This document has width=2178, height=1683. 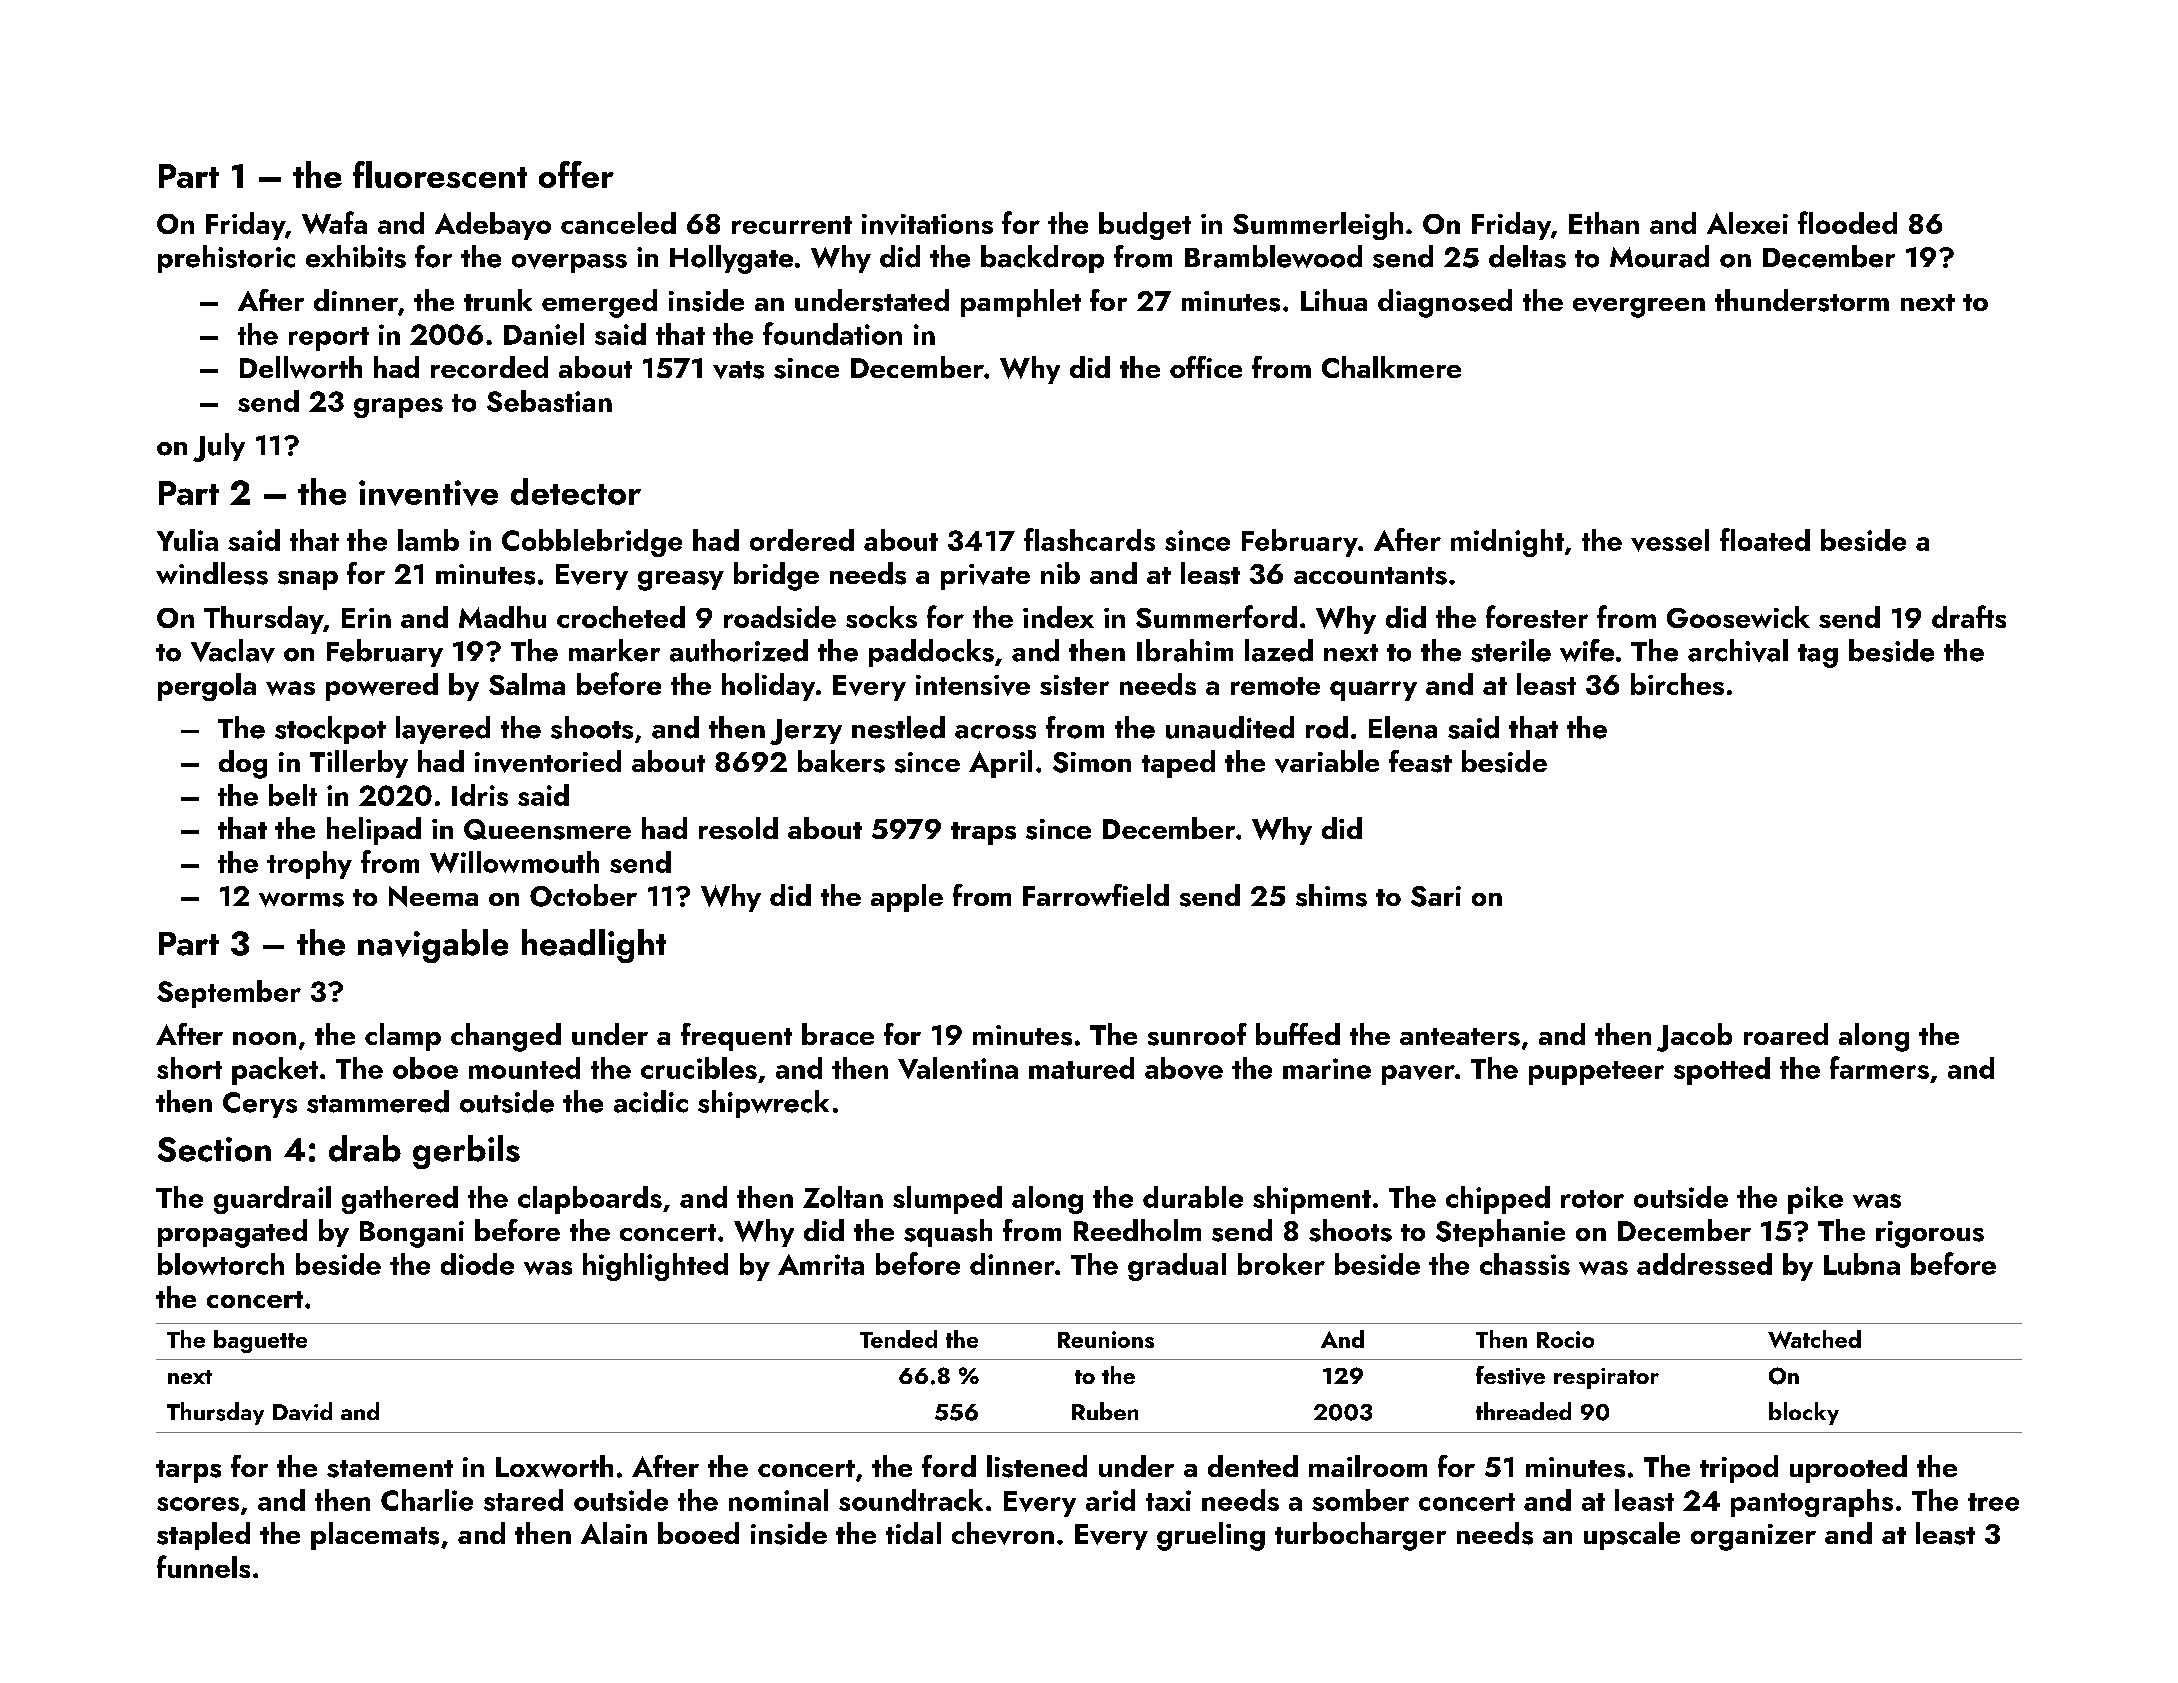 What do you see at coordinates (334, 222) in the document?
I see `Wafa` at bounding box center [334, 222].
